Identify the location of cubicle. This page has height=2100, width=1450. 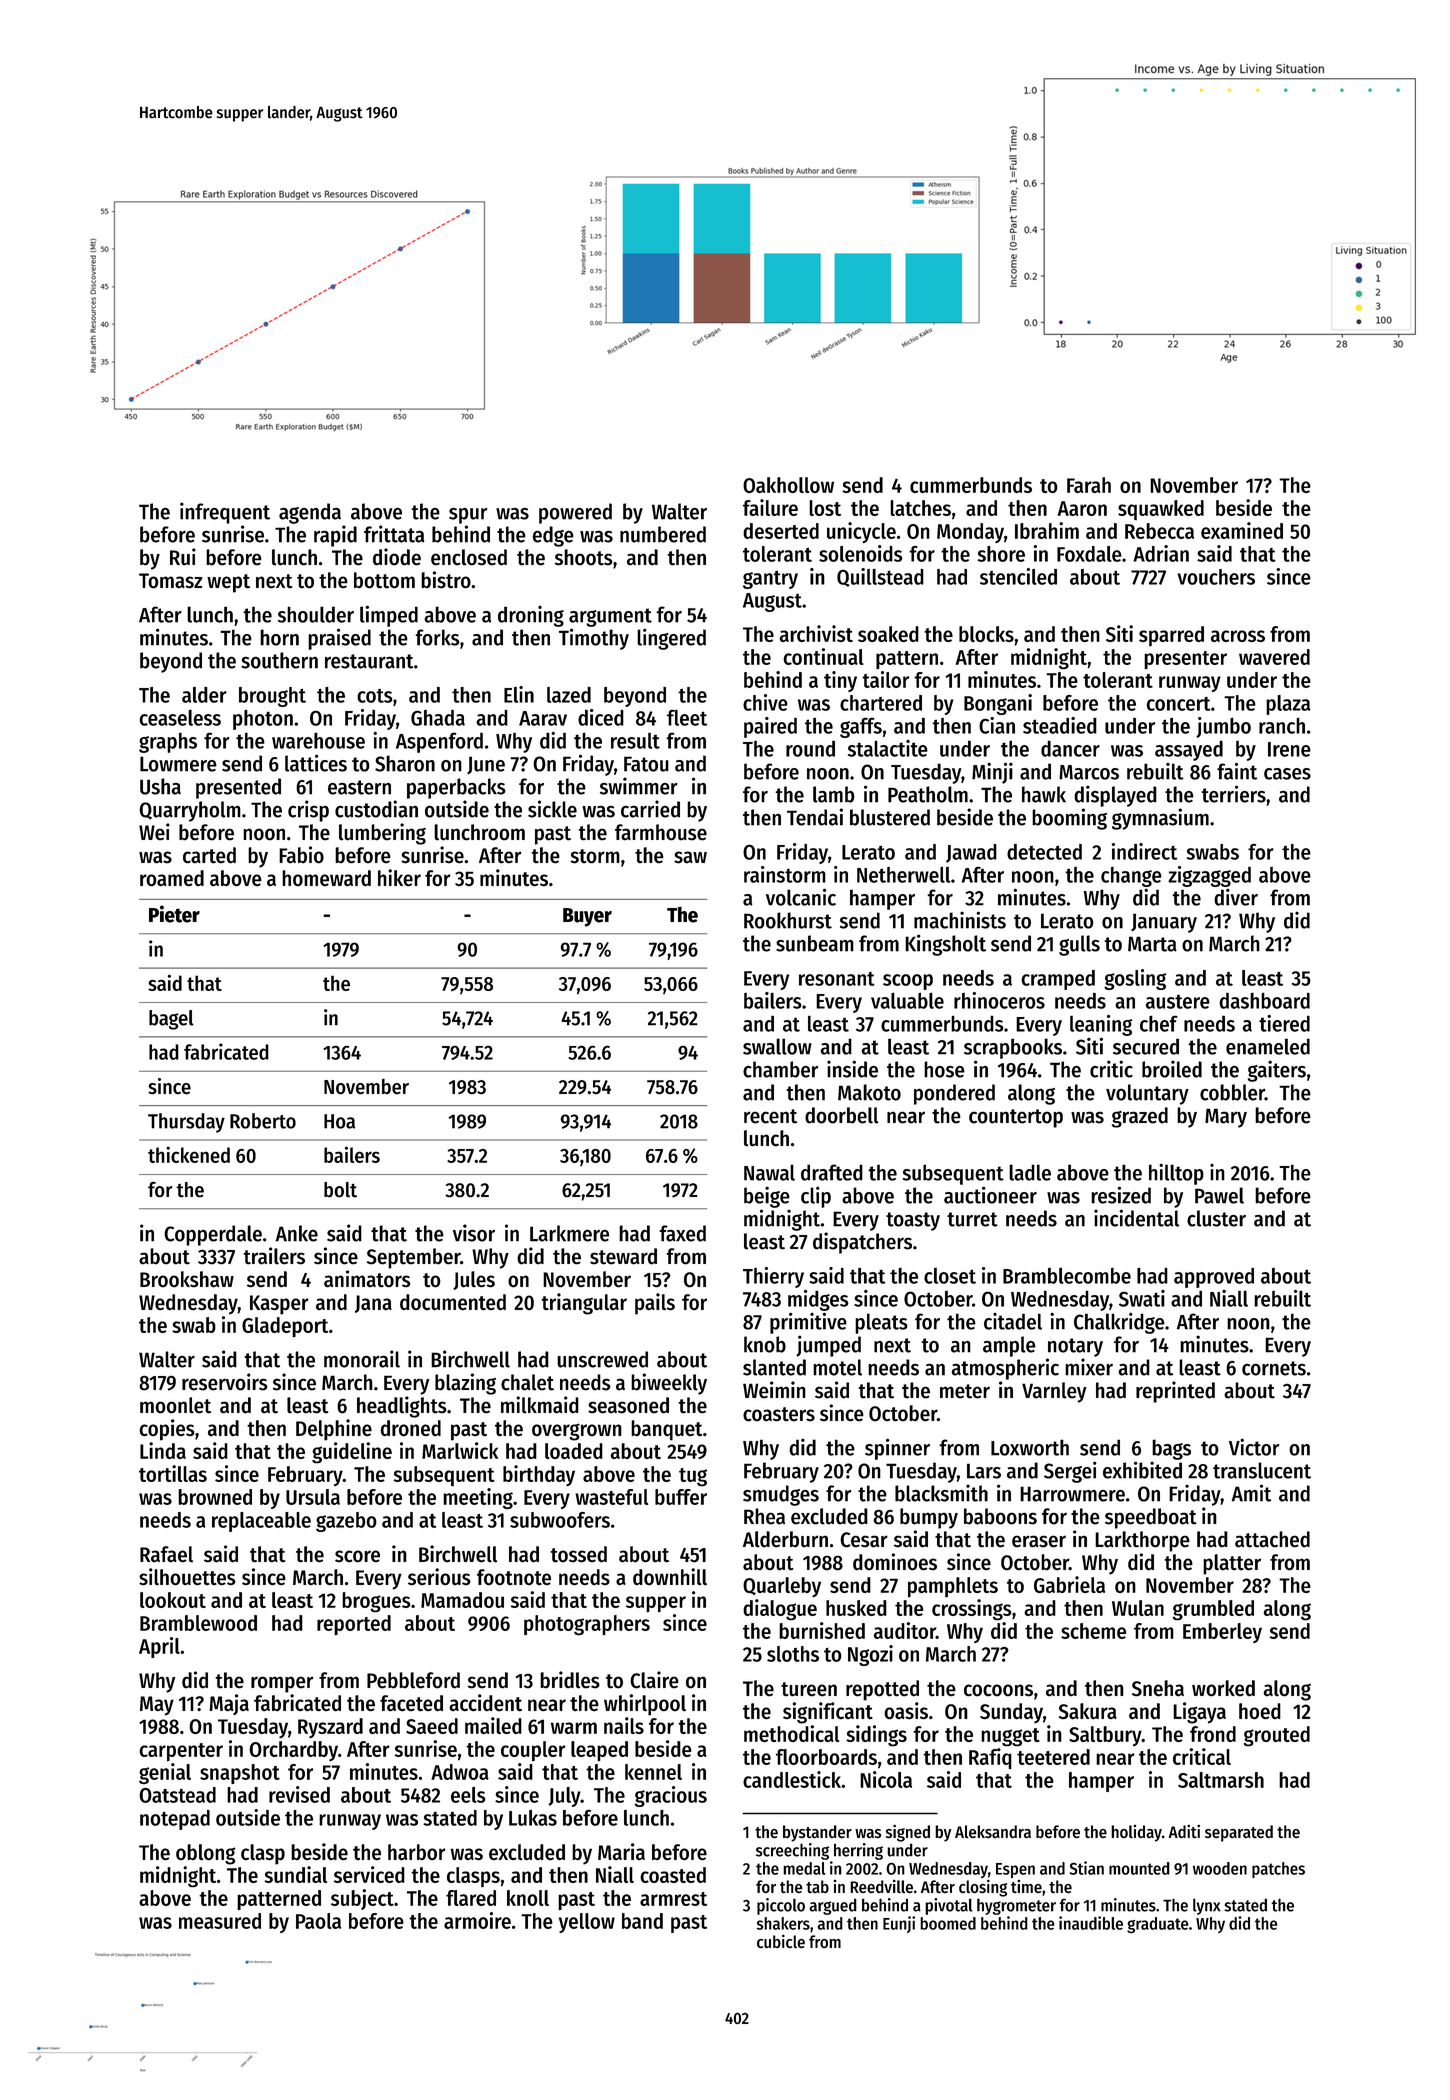
(781, 1941).
